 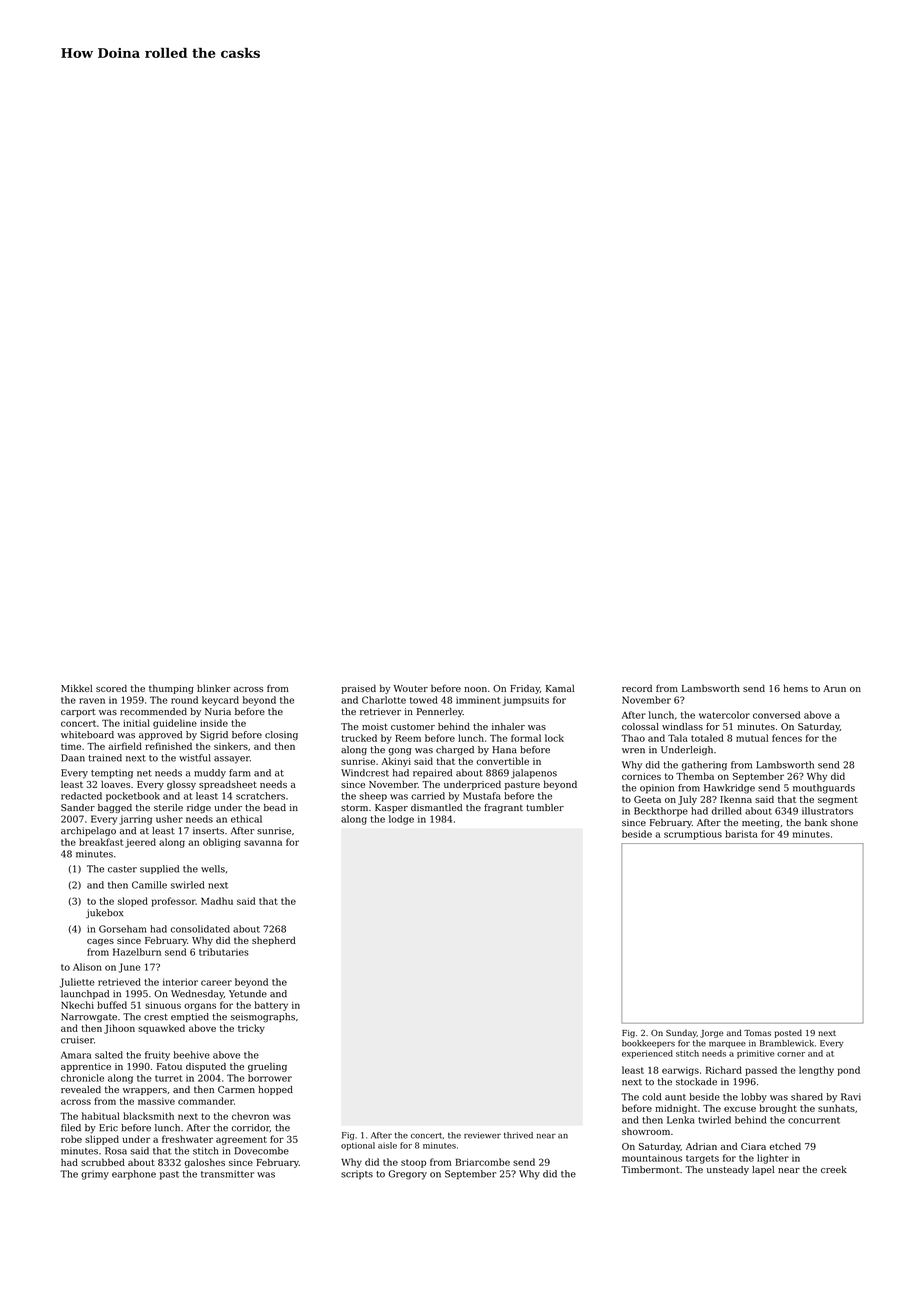 What do you see at coordinates (741, 834) in the document?
I see `barista` at bounding box center [741, 834].
